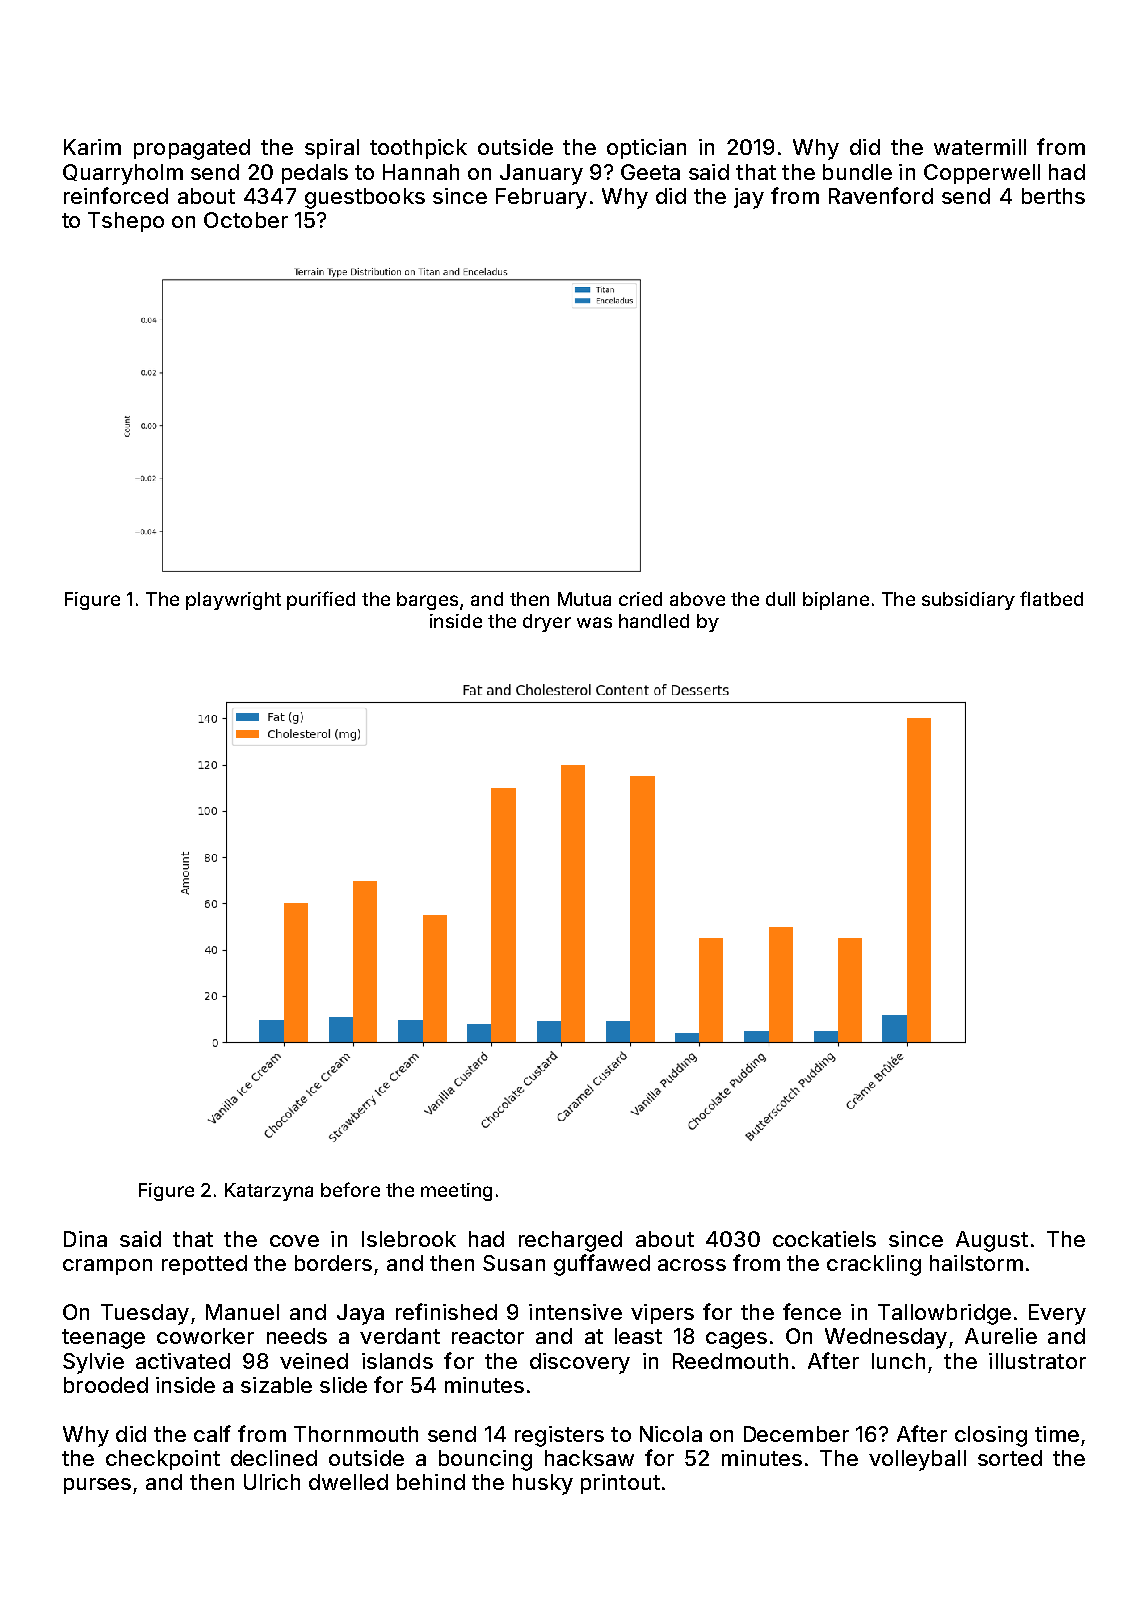 The height and width of the image is (1624, 1148). What do you see at coordinates (620, 1484) in the image?
I see `printout` at bounding box center [620, 1484].
